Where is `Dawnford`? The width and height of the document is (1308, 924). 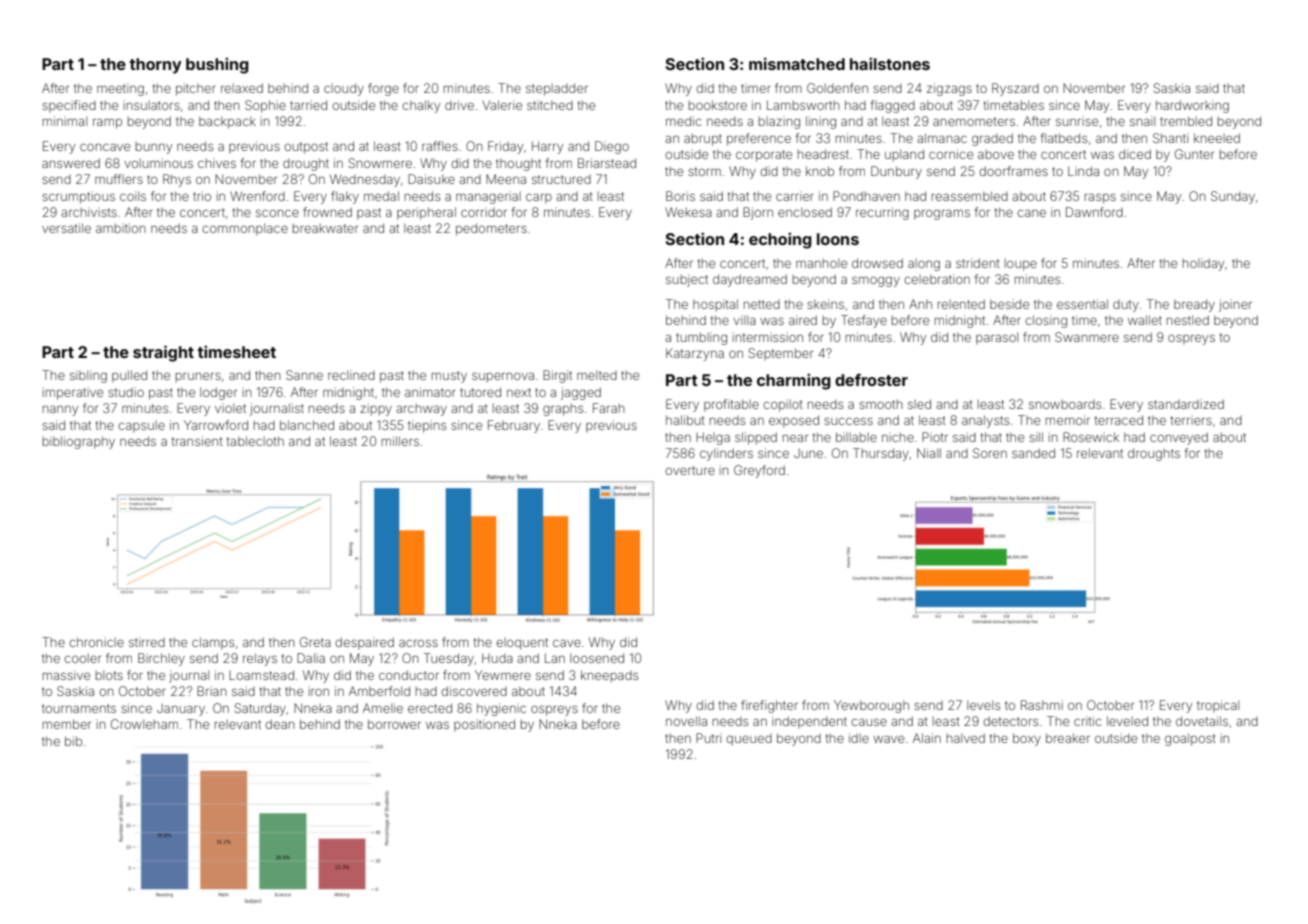
Dawnford is located at coordinates (1094, 212).
